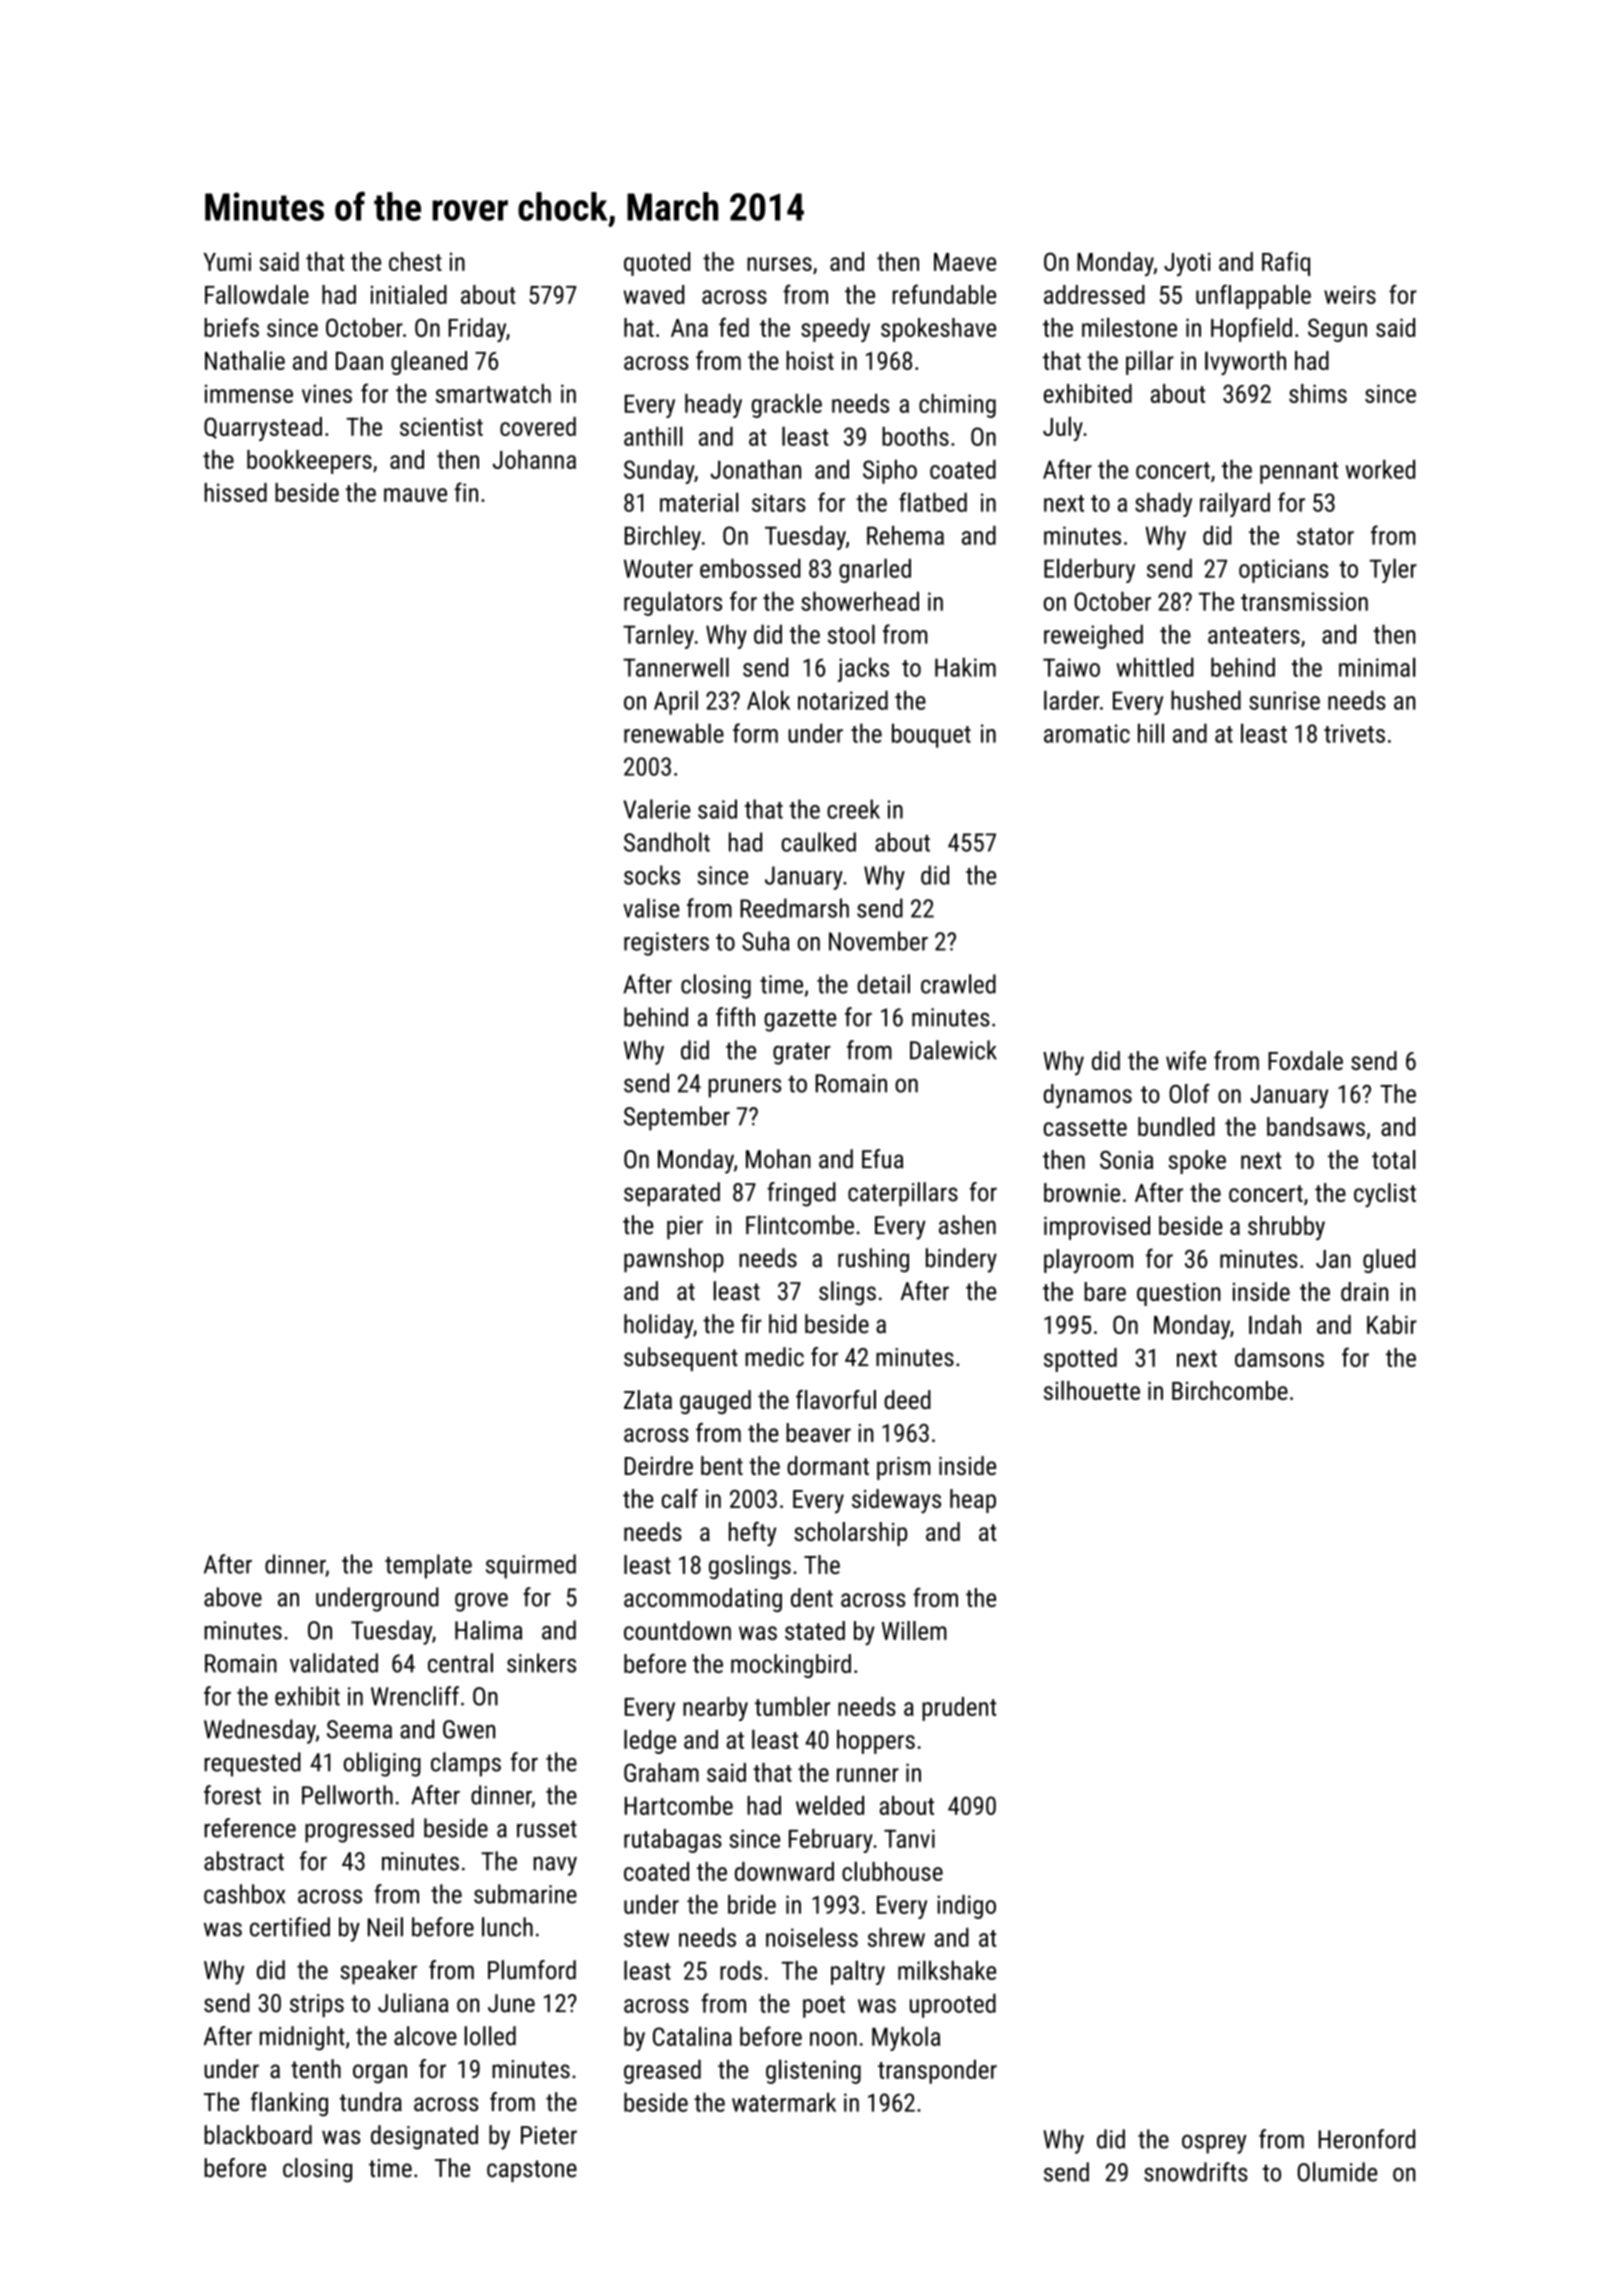 The width and height of the page is (1620, 2292). Describe the element at coordinates (1337, 2172) in the page. I see `Olumide` at that location.
